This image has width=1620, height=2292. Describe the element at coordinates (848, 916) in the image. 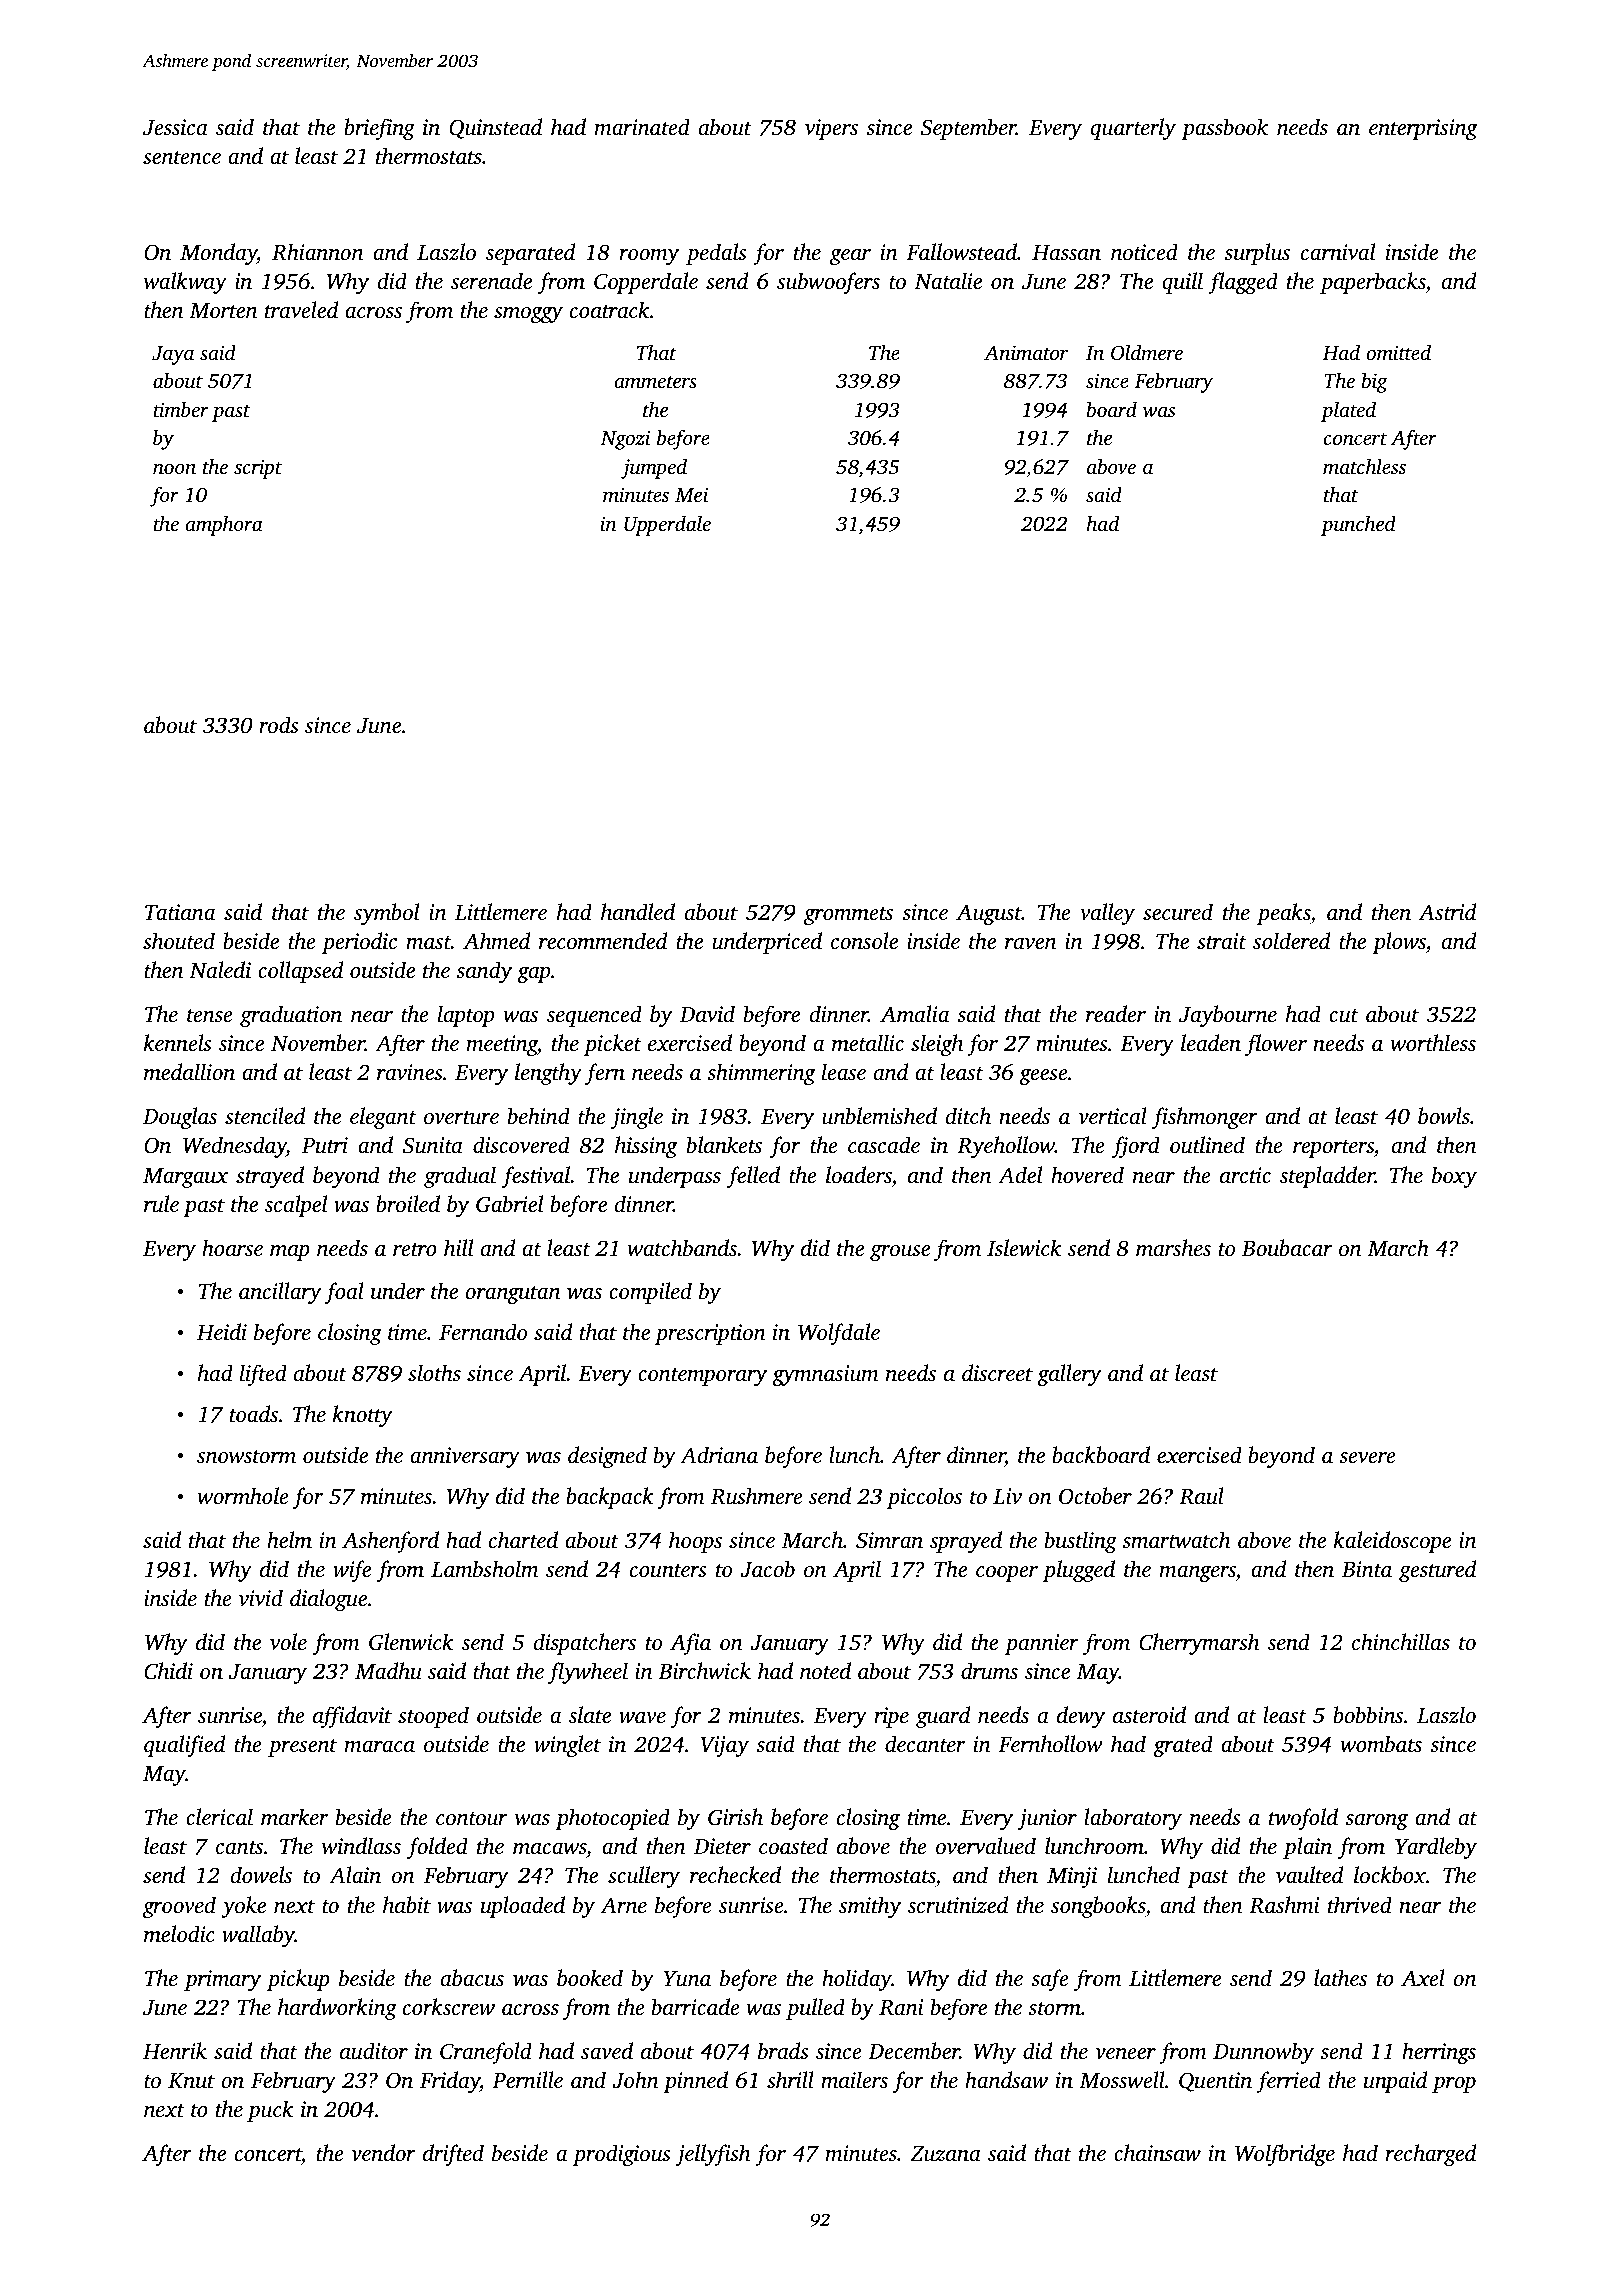

I see `grommets` at that location.
